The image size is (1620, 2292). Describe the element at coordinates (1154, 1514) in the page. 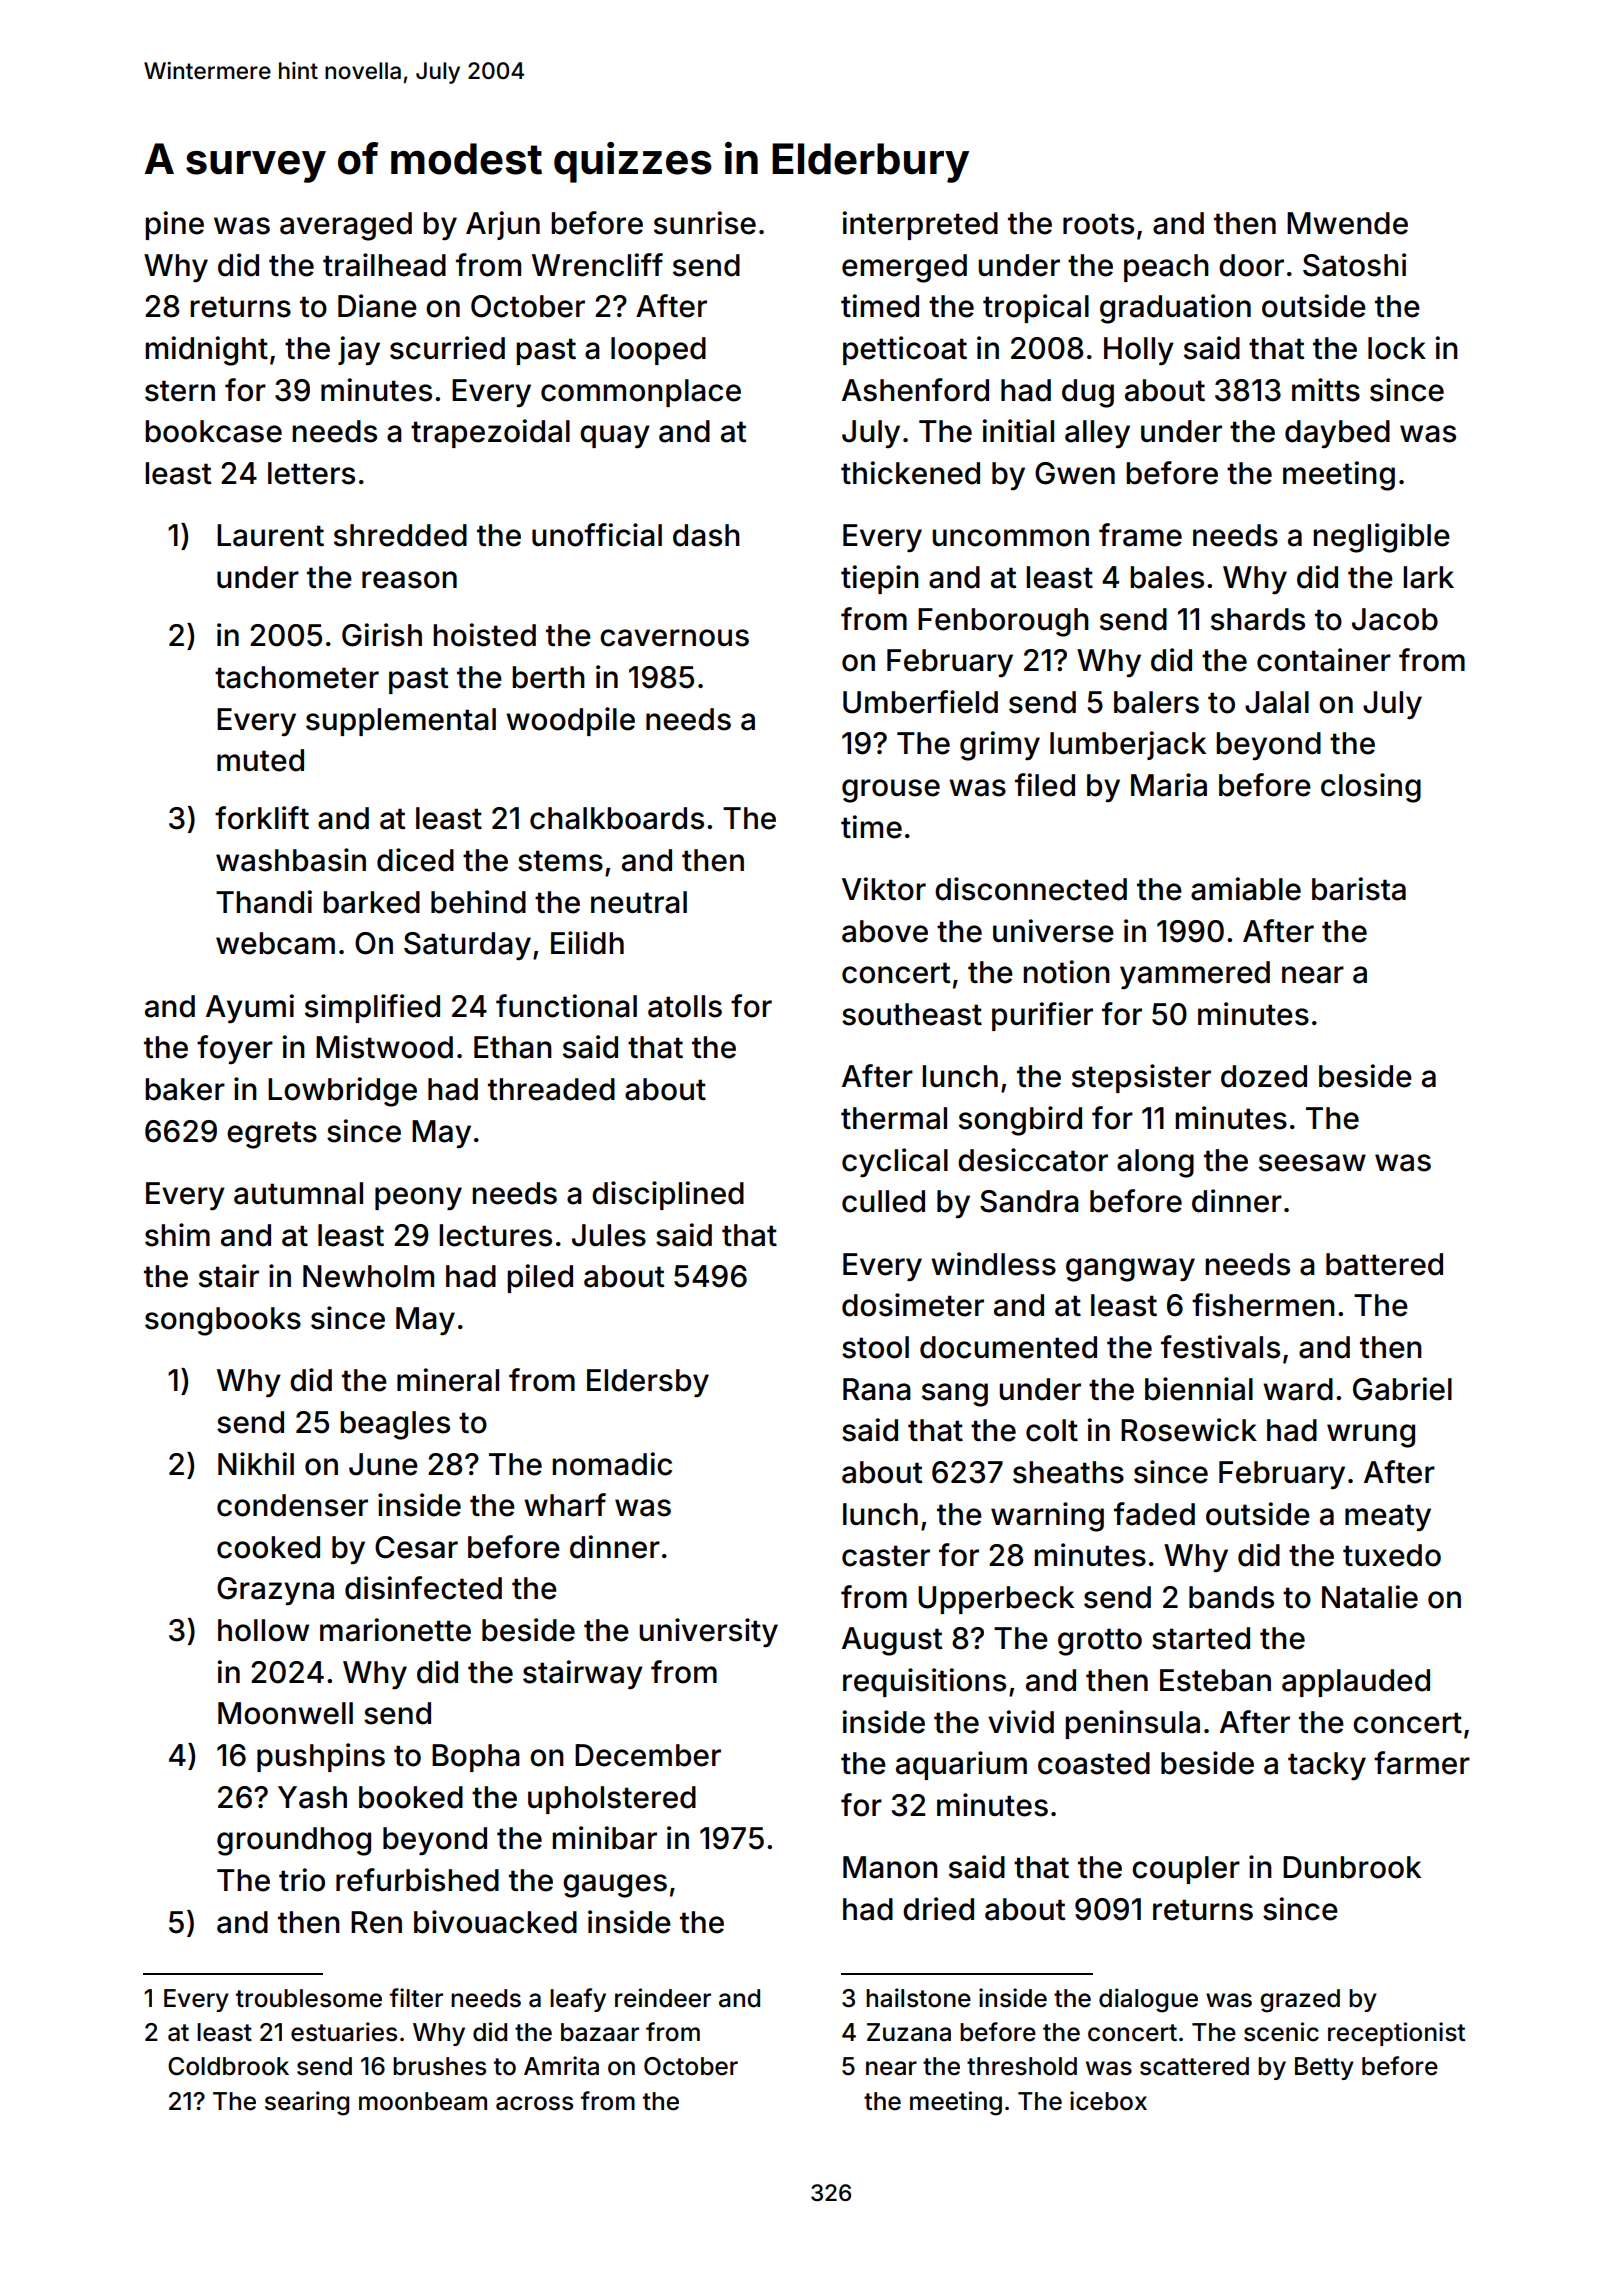

I see `faded` at that location.
